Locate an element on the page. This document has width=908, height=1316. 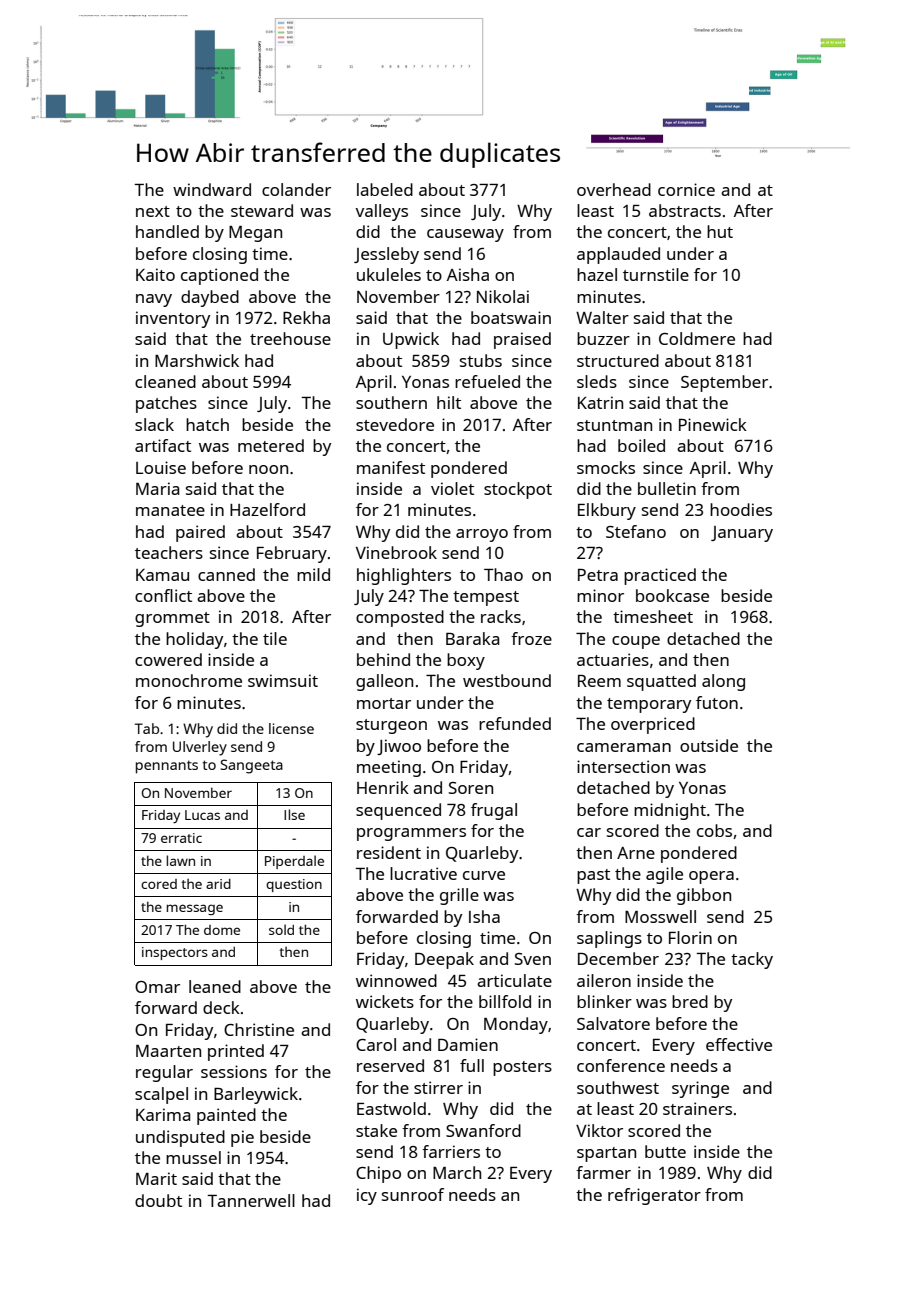
hoodies is located at coordinates (741, 509).
